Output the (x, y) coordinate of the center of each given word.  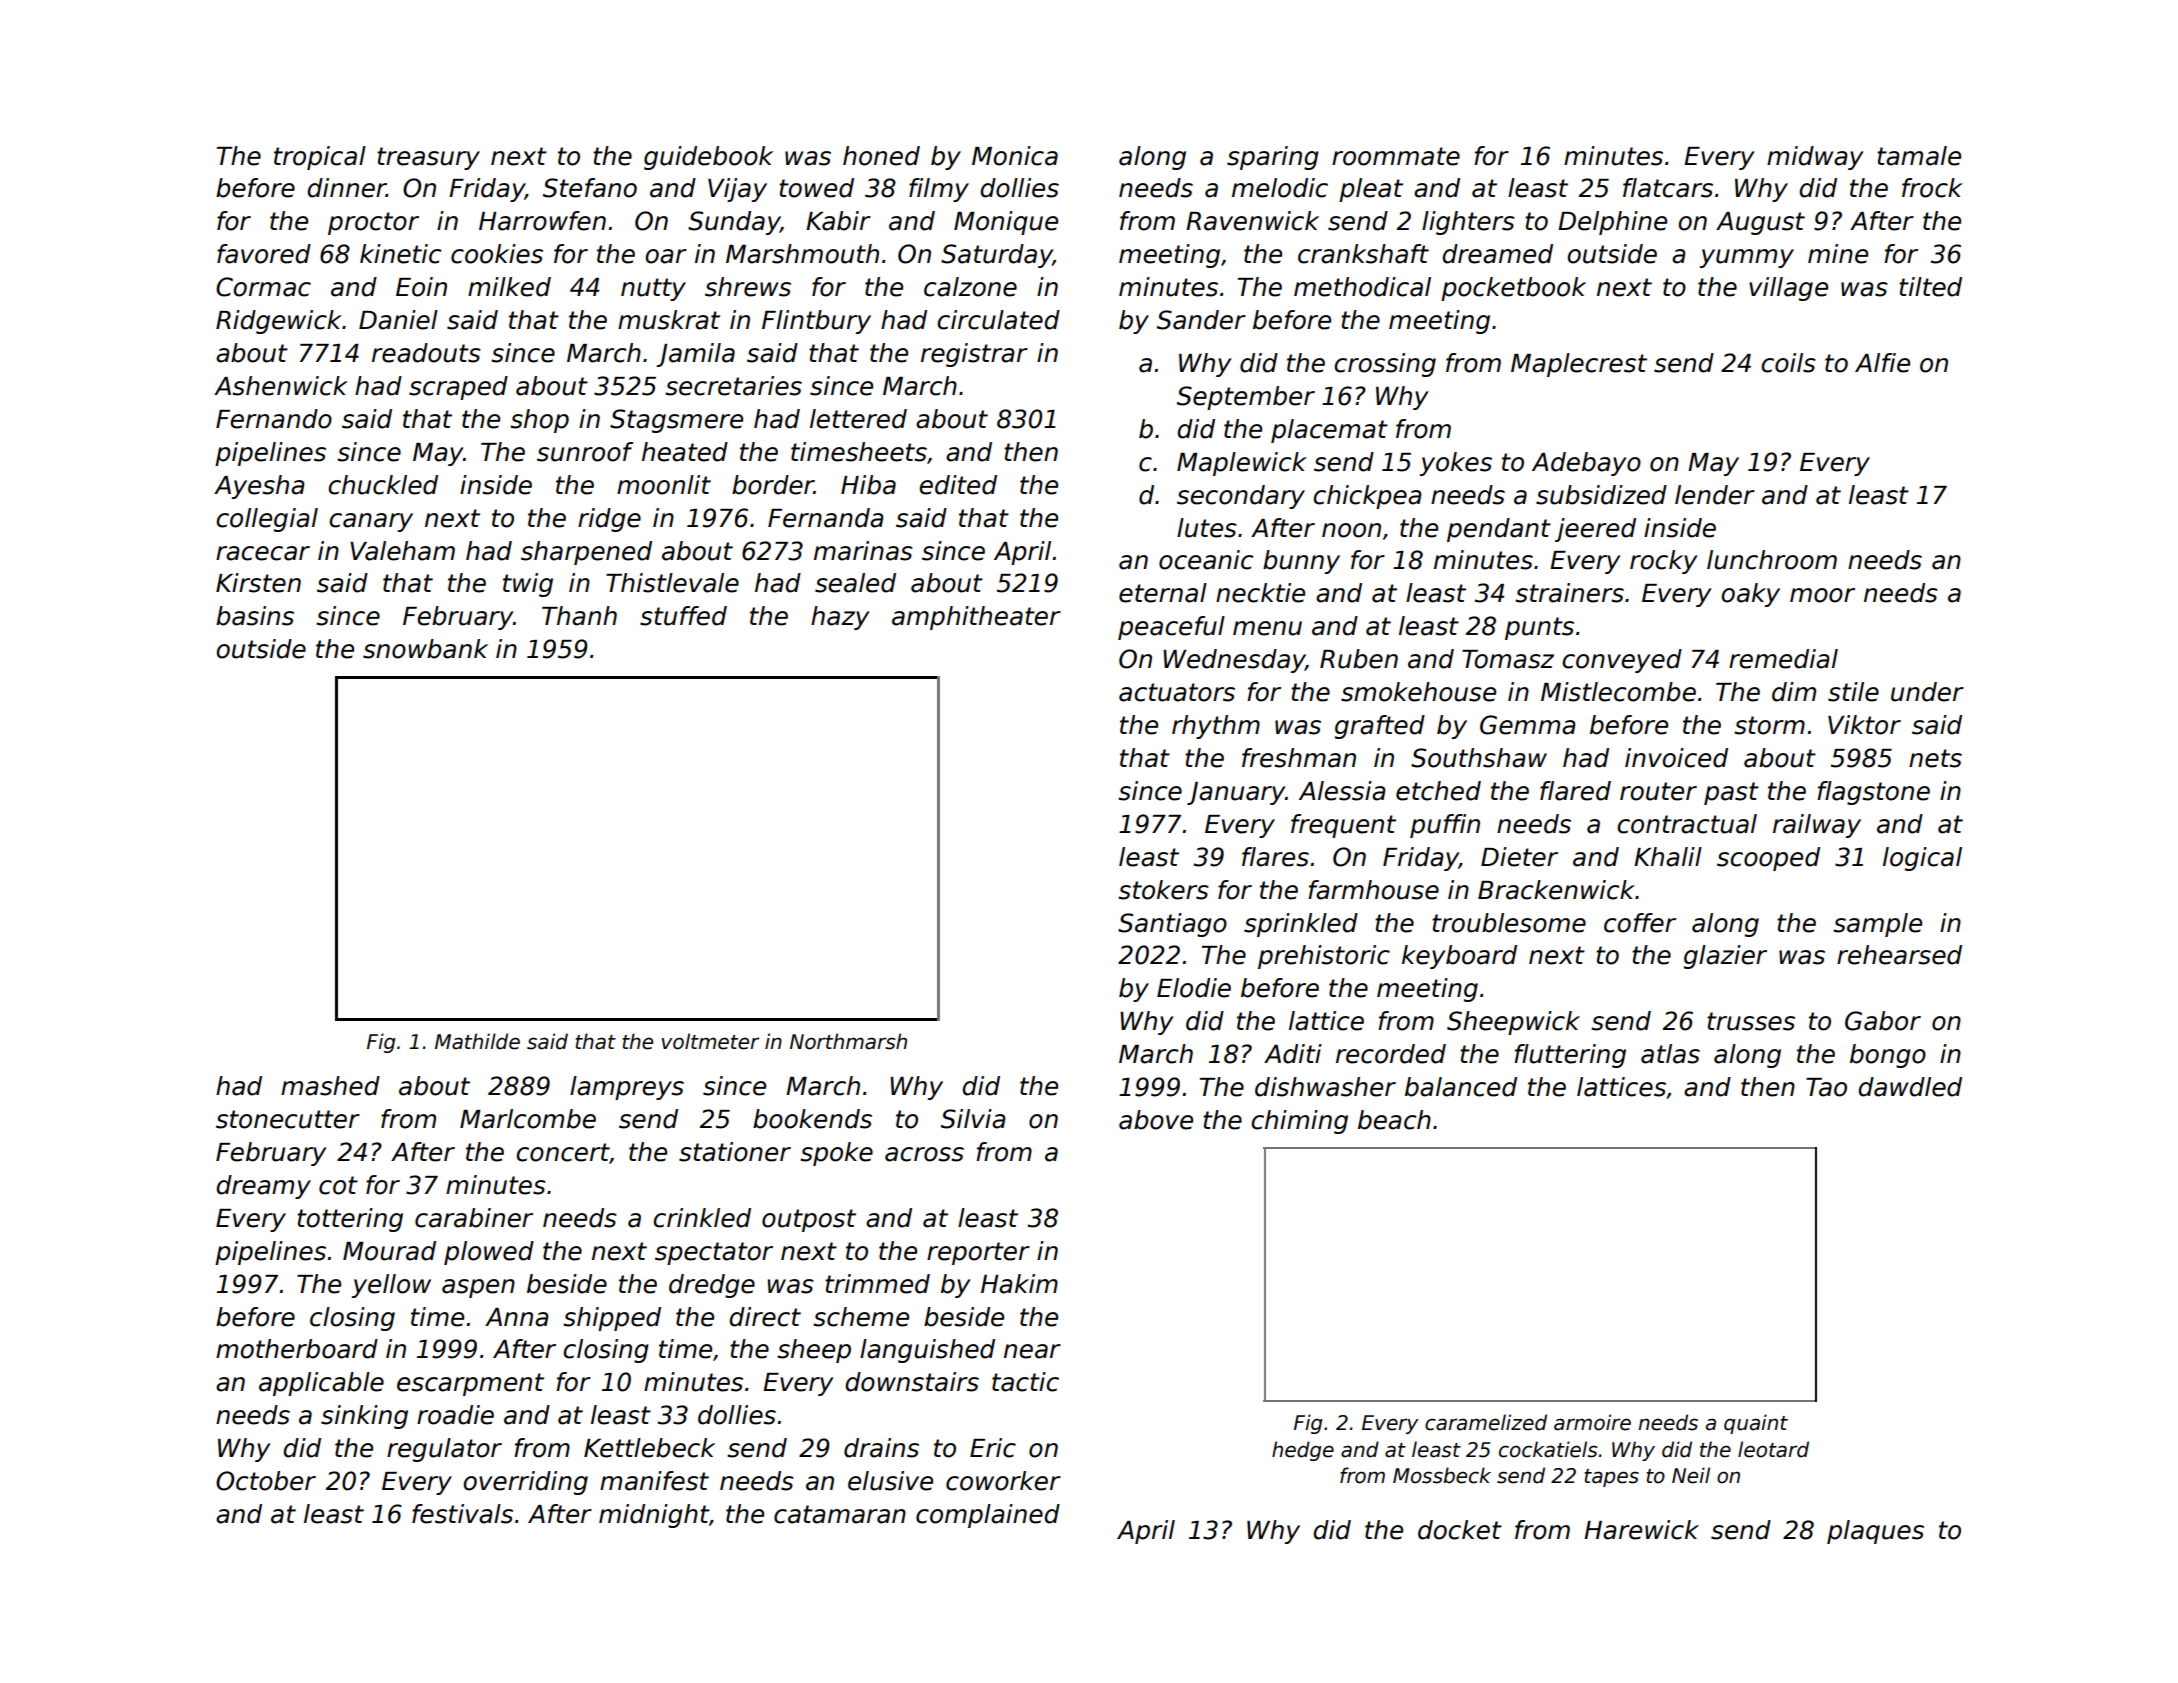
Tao (1826, 1087)
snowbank (425, 649)
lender (1715, 495)
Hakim (1019, 1284)
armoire (1592, 1422)
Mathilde (477, 1041)
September (1246, 398)
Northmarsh (848, 1041)
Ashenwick (281, 386)
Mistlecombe (1618, 692)
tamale (1919, 156)
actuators (1177, 692)
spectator (714, 1253)
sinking (364, 1417)
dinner (346, 188)
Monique (1006, 223)
